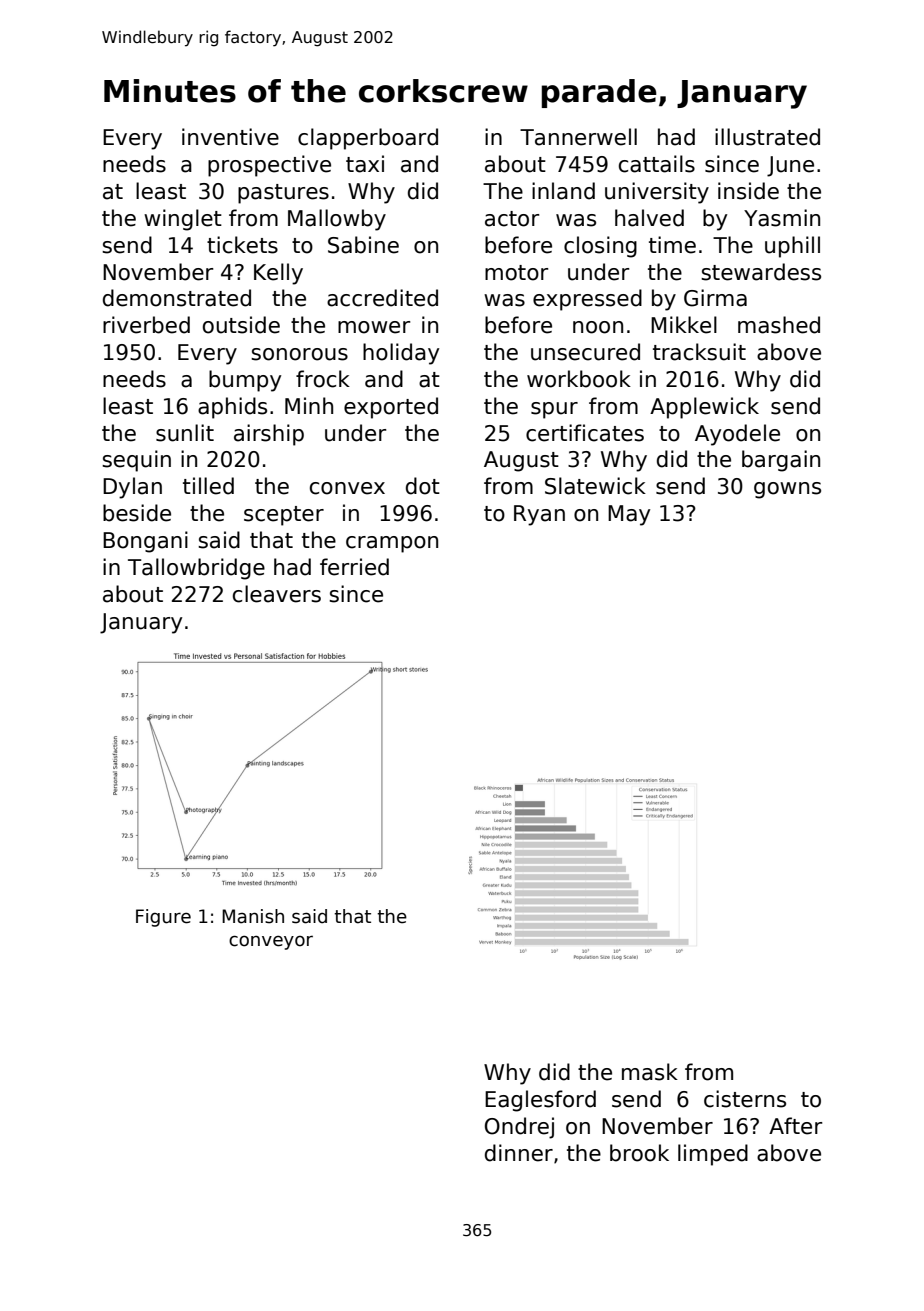  What do you see at coordinates (650, 1072) in the screenshot?
I see `mask` at bounding box center [650, 1072].
